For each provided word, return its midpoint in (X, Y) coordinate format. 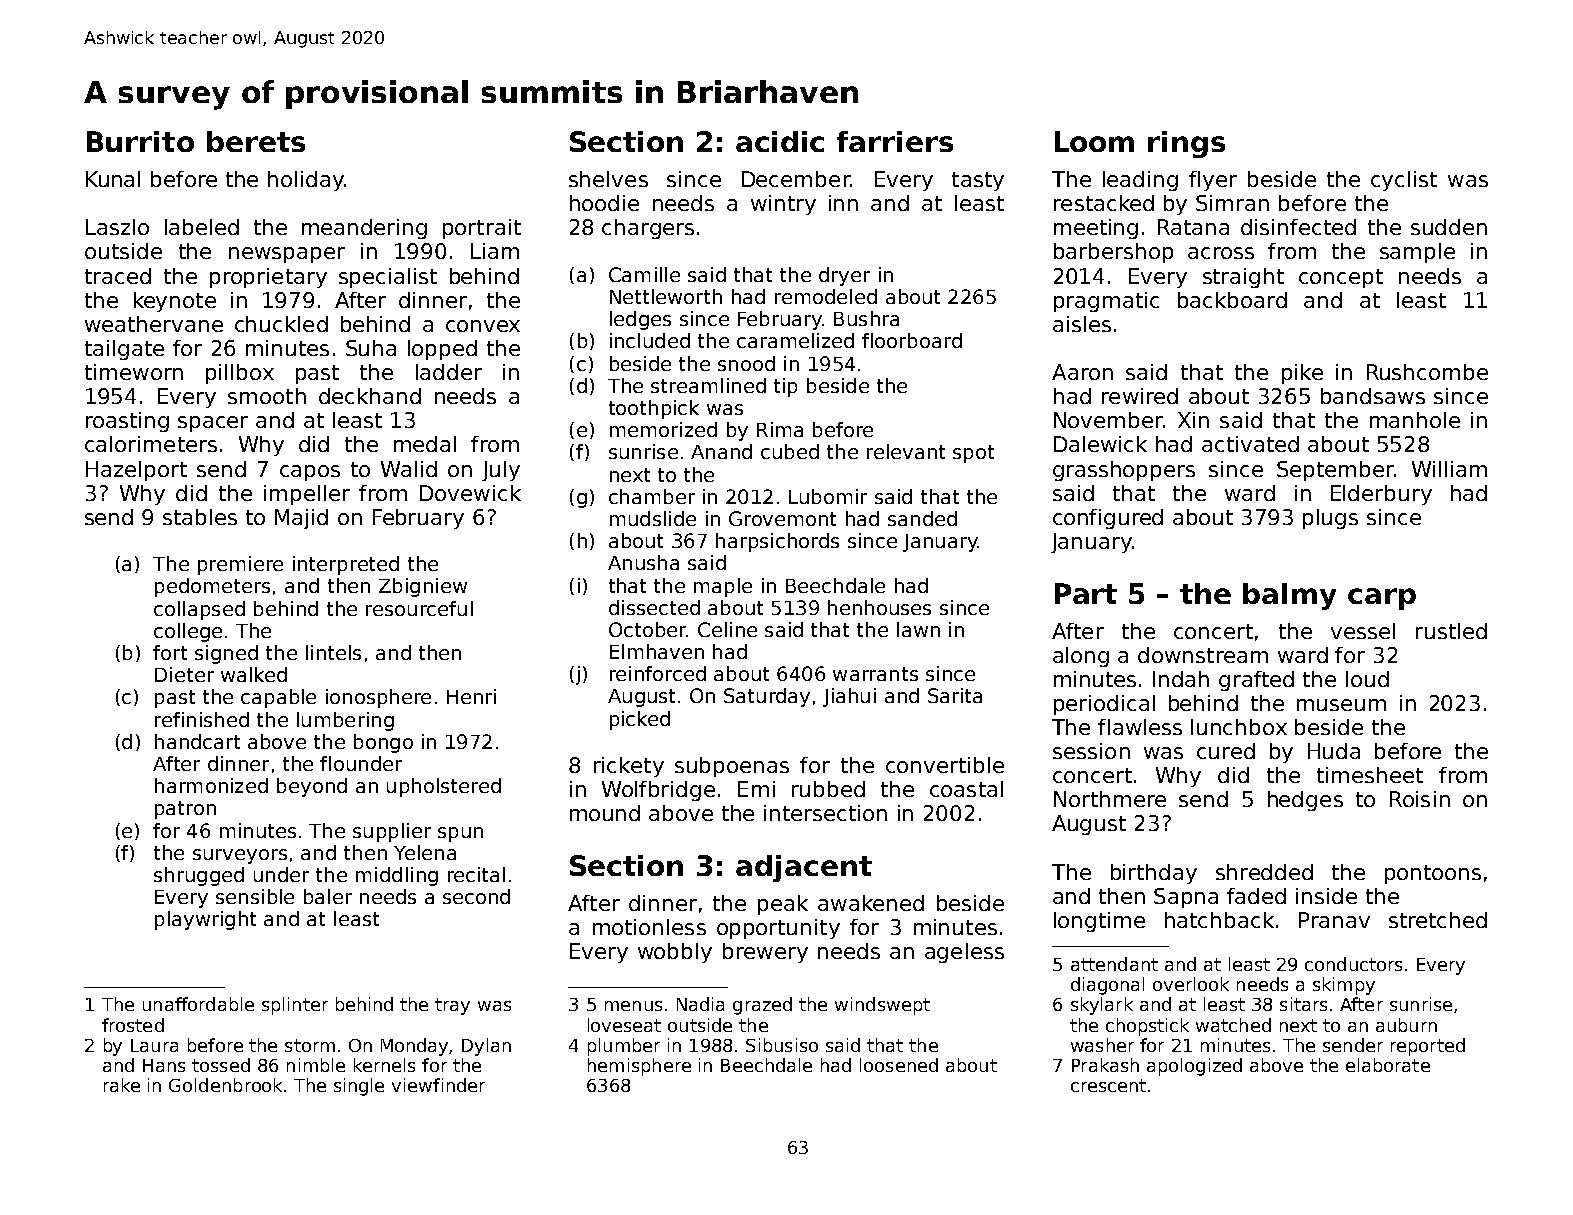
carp (1382, 599)
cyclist (1404, 181)
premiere (240, 565)
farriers (895, 141)
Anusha (643, 562)
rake (122, 1085)
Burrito (140, 141)
